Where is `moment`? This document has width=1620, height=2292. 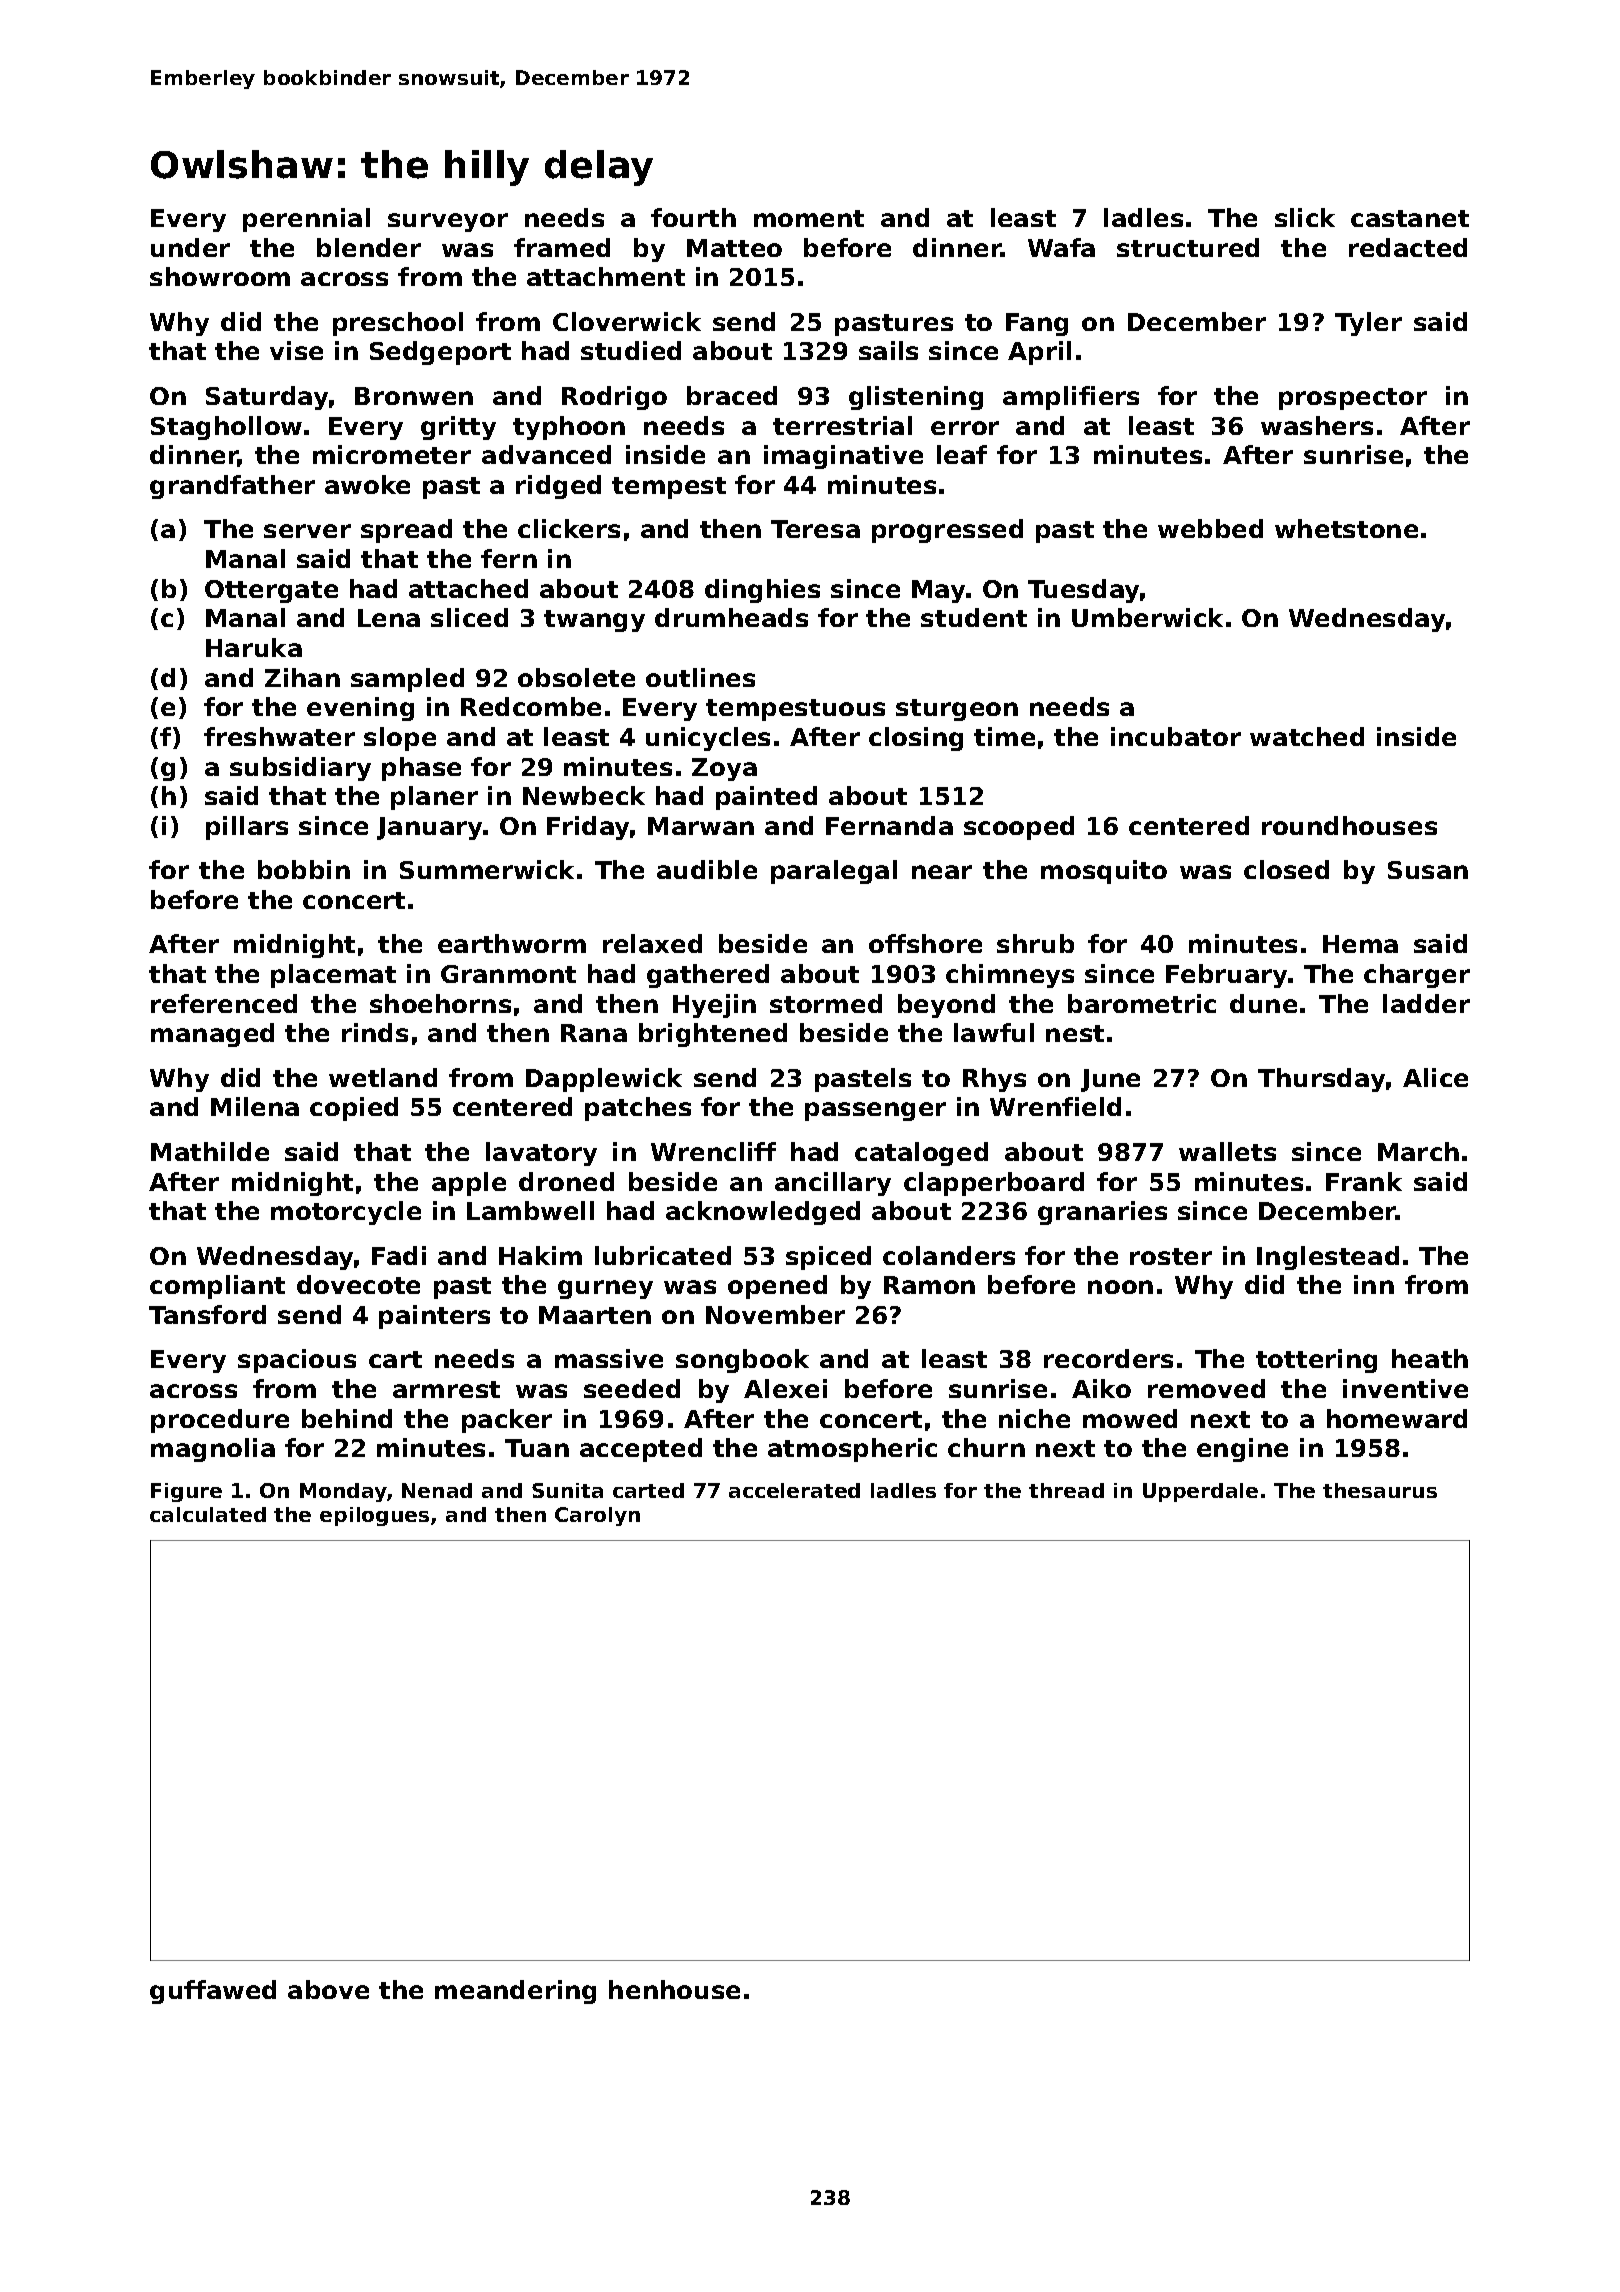
moment is located at coordinates (809, 218).
